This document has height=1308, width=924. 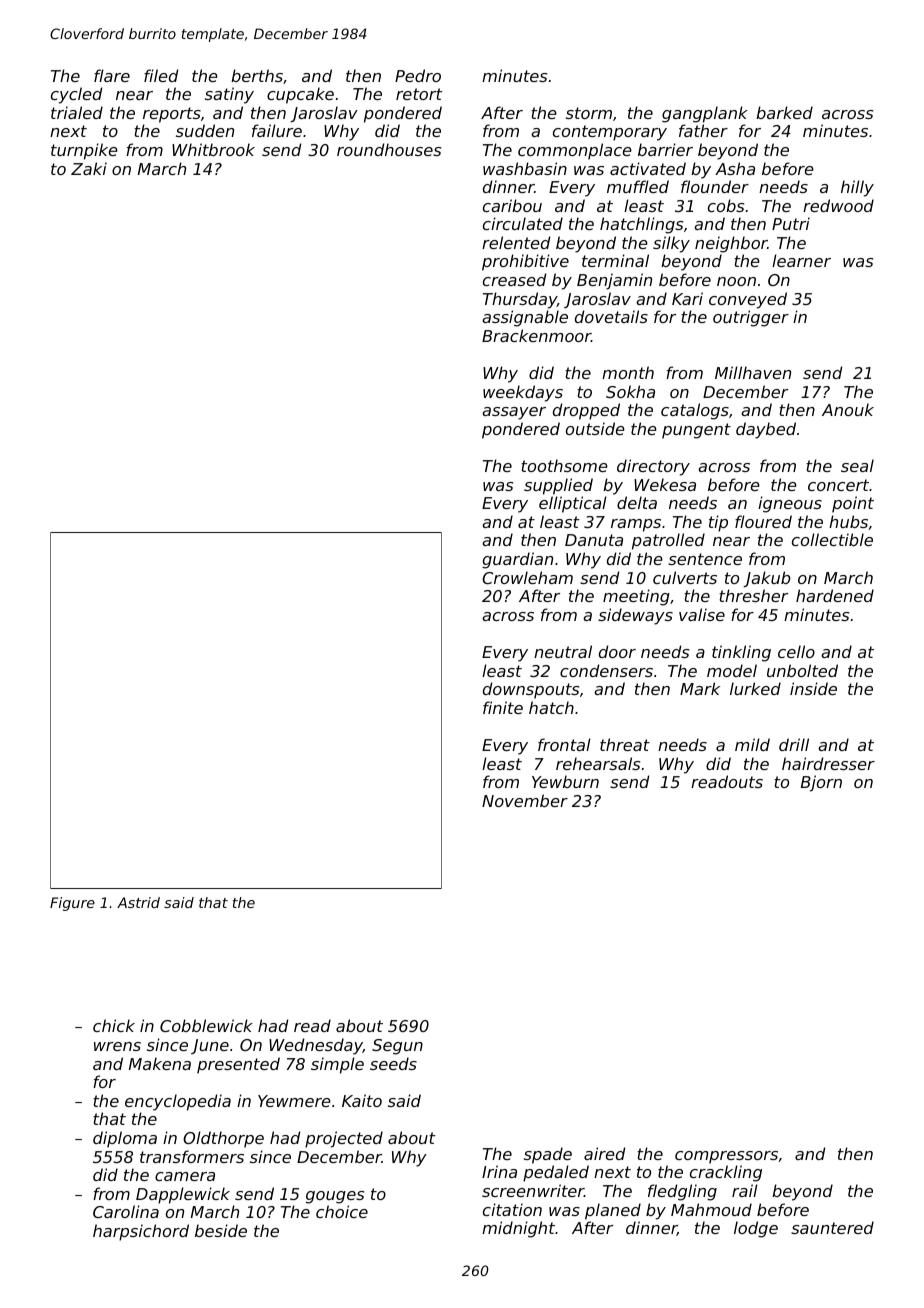 What do you see at coordinates (517, 560) in the document?
I see `guardian` at bounding box center [517, 560].
